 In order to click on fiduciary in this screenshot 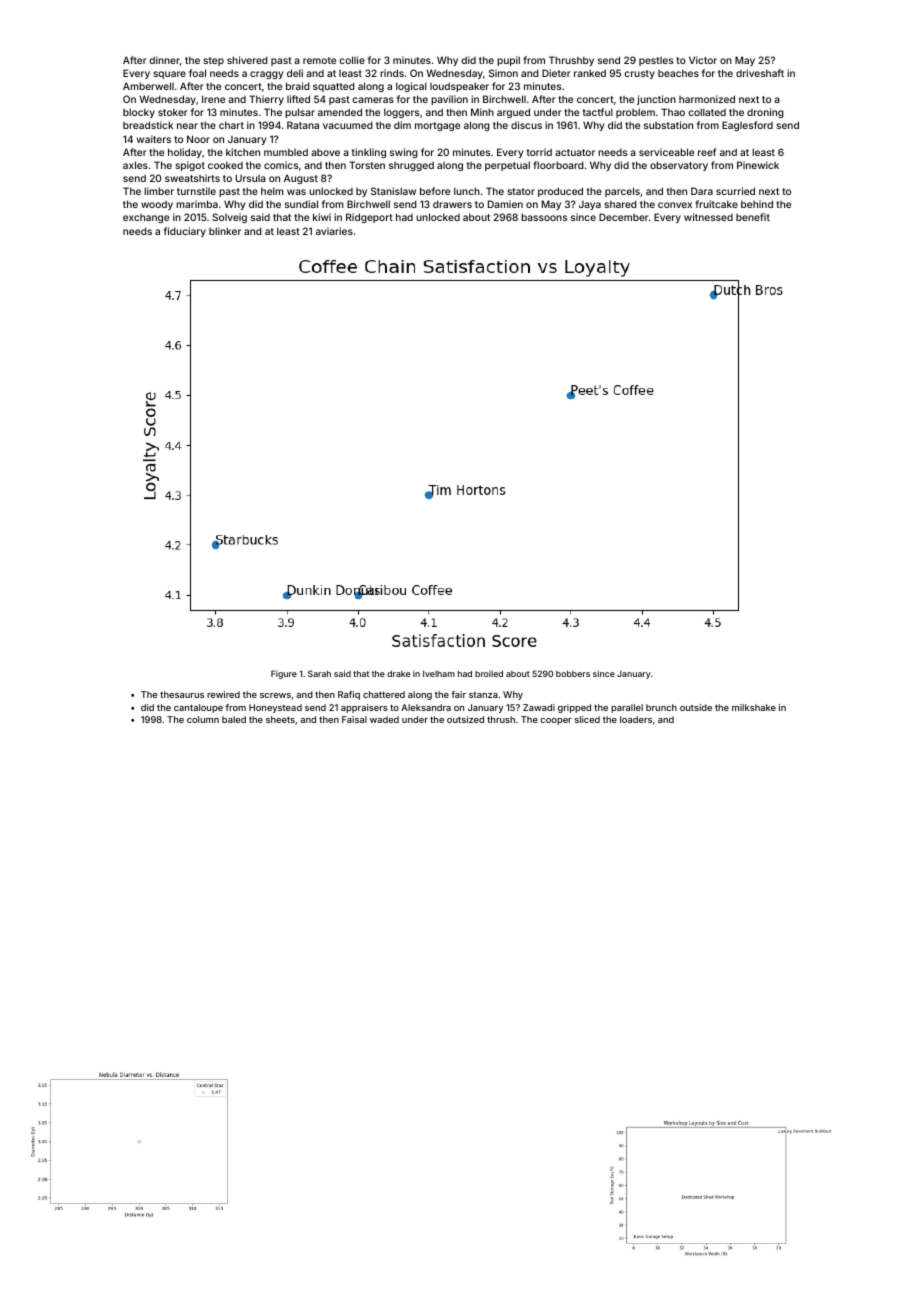, I will do `click(185, 232)`.
